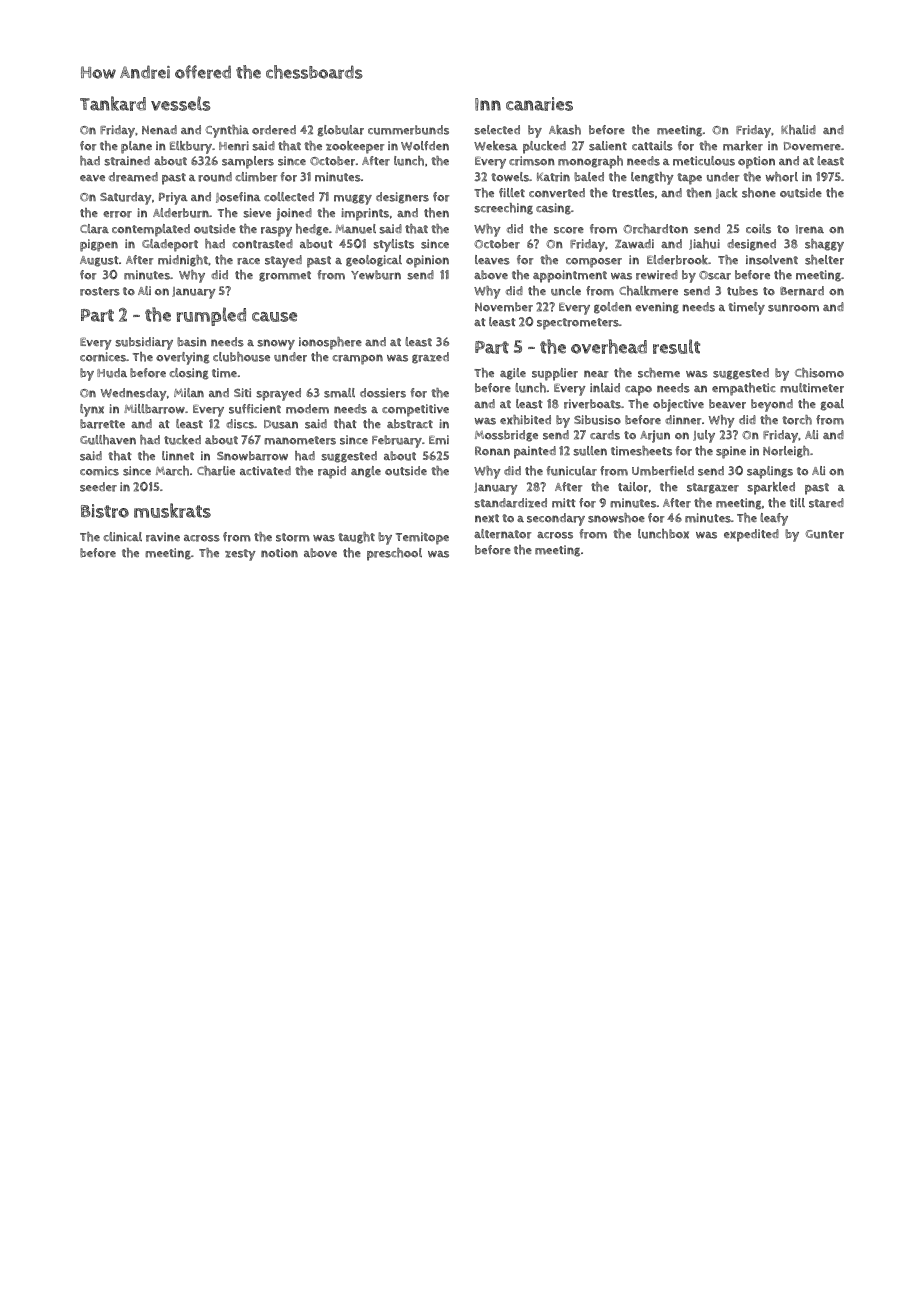 The width and height of the image is (924, 1308). I want to click on canaries, so click(539, 104).
